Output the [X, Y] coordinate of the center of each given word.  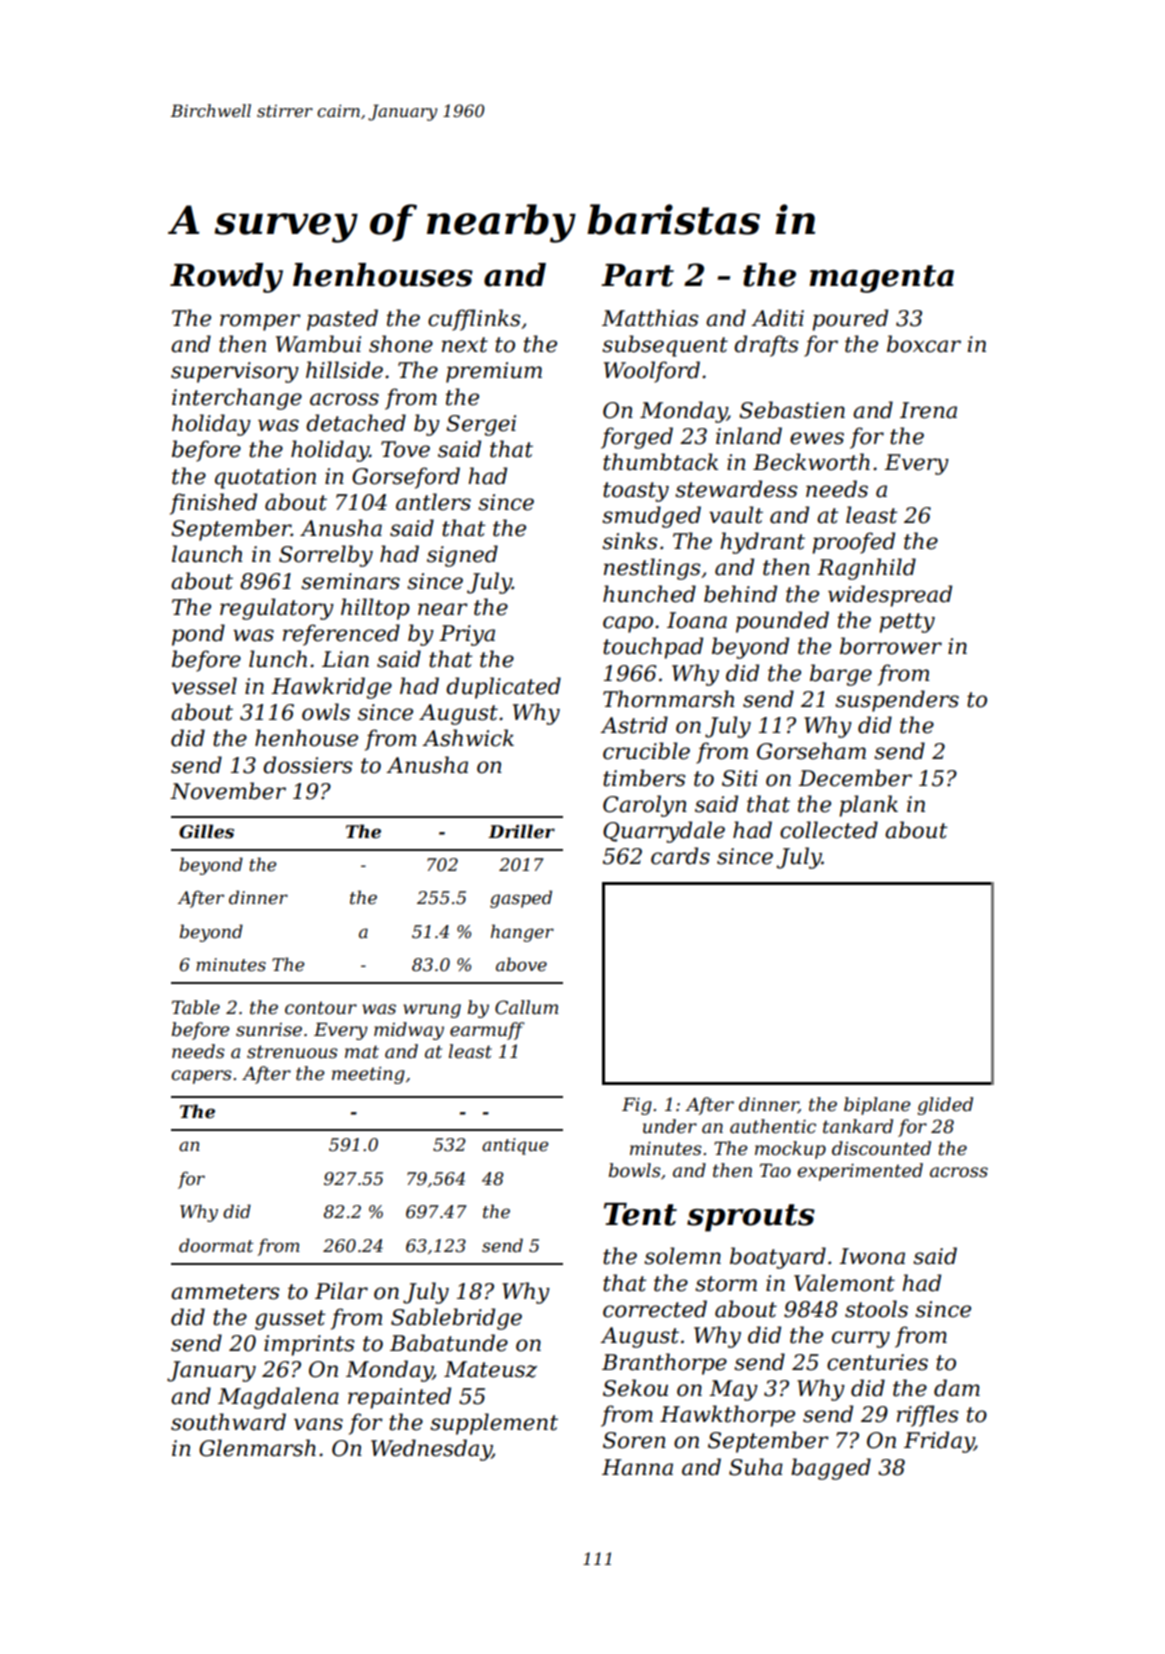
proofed [853, 543]
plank [868, 806]
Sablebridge [456, 1319]
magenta [881, 279]
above [521, 964]
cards [680, 856]
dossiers [307, 765]
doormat [216, 1245]
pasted [342, 320]
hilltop [375, 609]
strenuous [292, 1052]
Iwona [872, 1256]
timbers [644, 778]
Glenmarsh [257, 1448]
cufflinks [474, 320]
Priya [467, 635]
